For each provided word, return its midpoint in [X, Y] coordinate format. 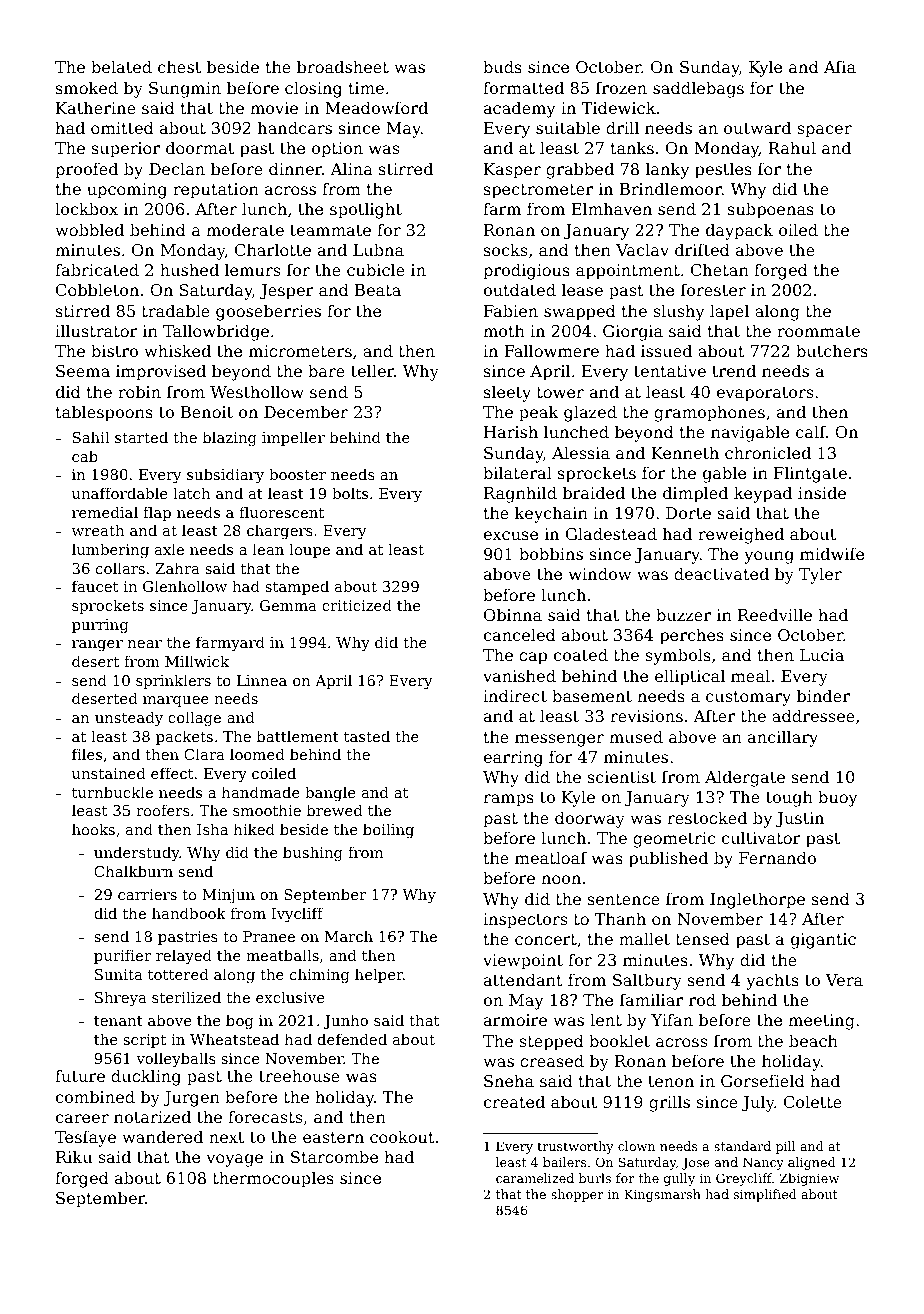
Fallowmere [551, 350]
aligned [812, 1163]
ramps [508, 800]
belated [121, 66]
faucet [95, 586]
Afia [840, 66]
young [769, 557]
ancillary [783, 738]
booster [297, 474]
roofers [163, 810]
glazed [590, 413]
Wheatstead [234, 1039]
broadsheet [343, 66]
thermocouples [273, 1179]
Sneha [509, 1080]
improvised [161, 372]
